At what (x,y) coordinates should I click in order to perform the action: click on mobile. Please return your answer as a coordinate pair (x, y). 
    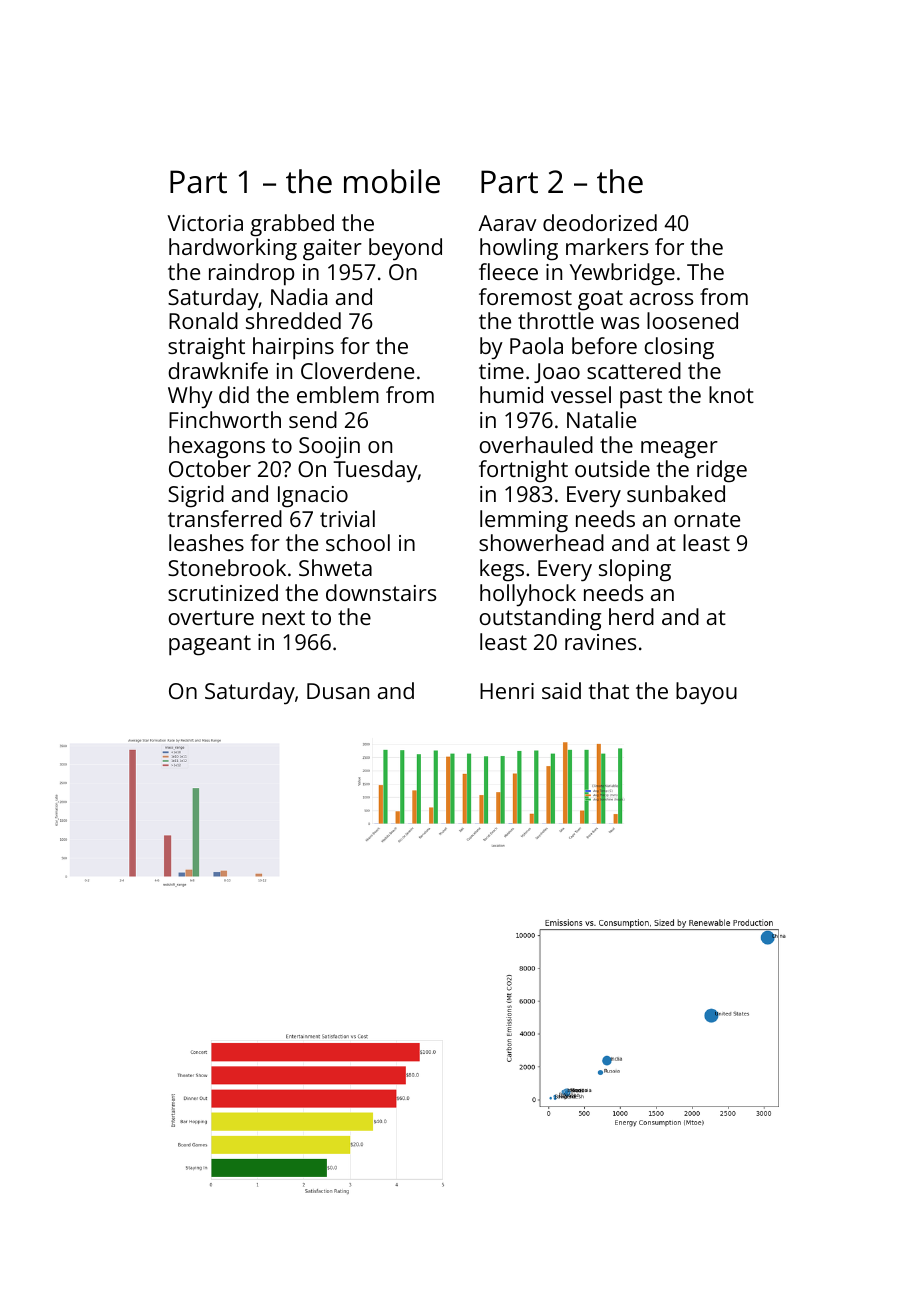
    Looking at the image, I should click on (392, 181).
